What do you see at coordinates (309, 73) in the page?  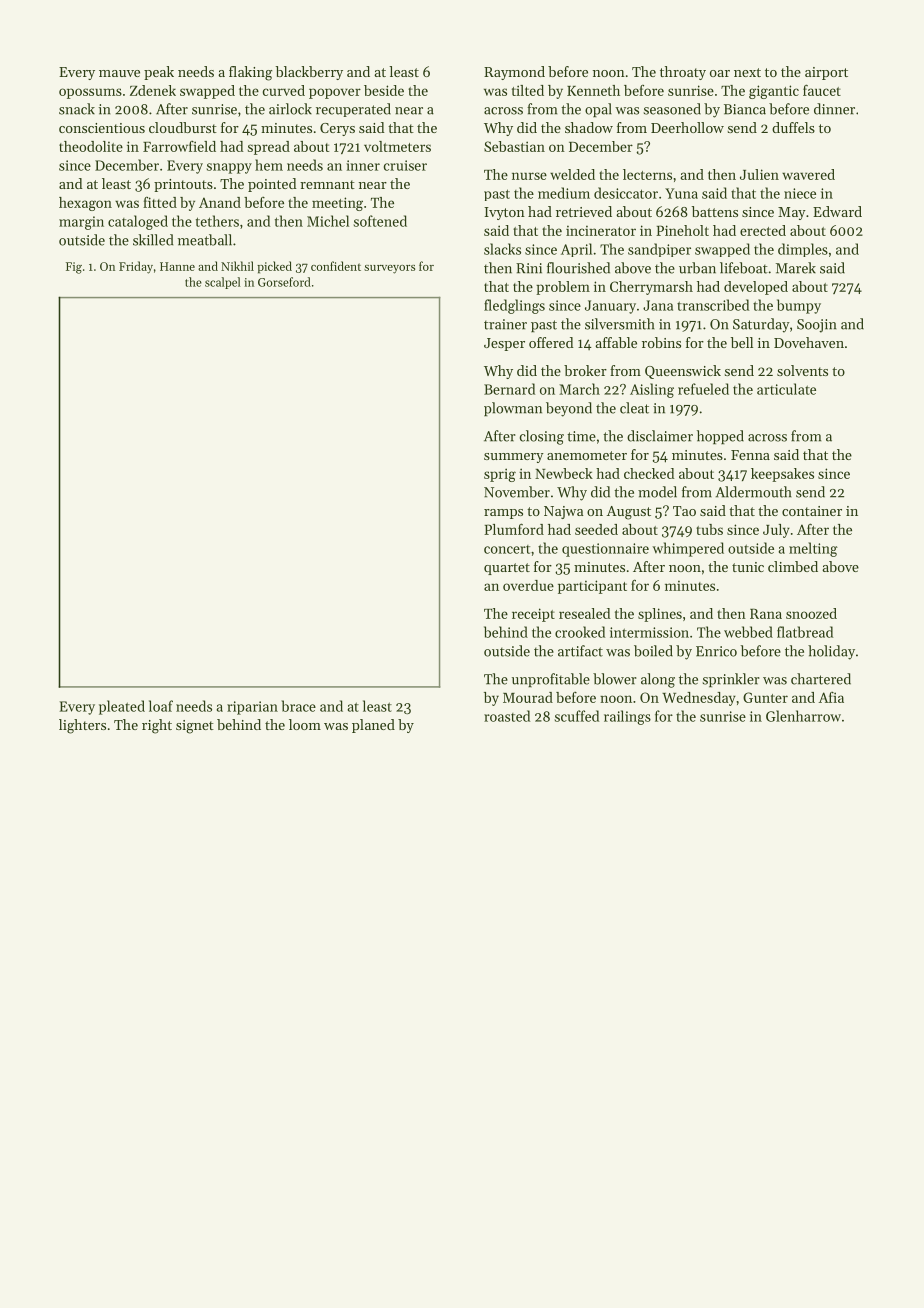 I see `blackberry` at bounding box center [309, 73].
